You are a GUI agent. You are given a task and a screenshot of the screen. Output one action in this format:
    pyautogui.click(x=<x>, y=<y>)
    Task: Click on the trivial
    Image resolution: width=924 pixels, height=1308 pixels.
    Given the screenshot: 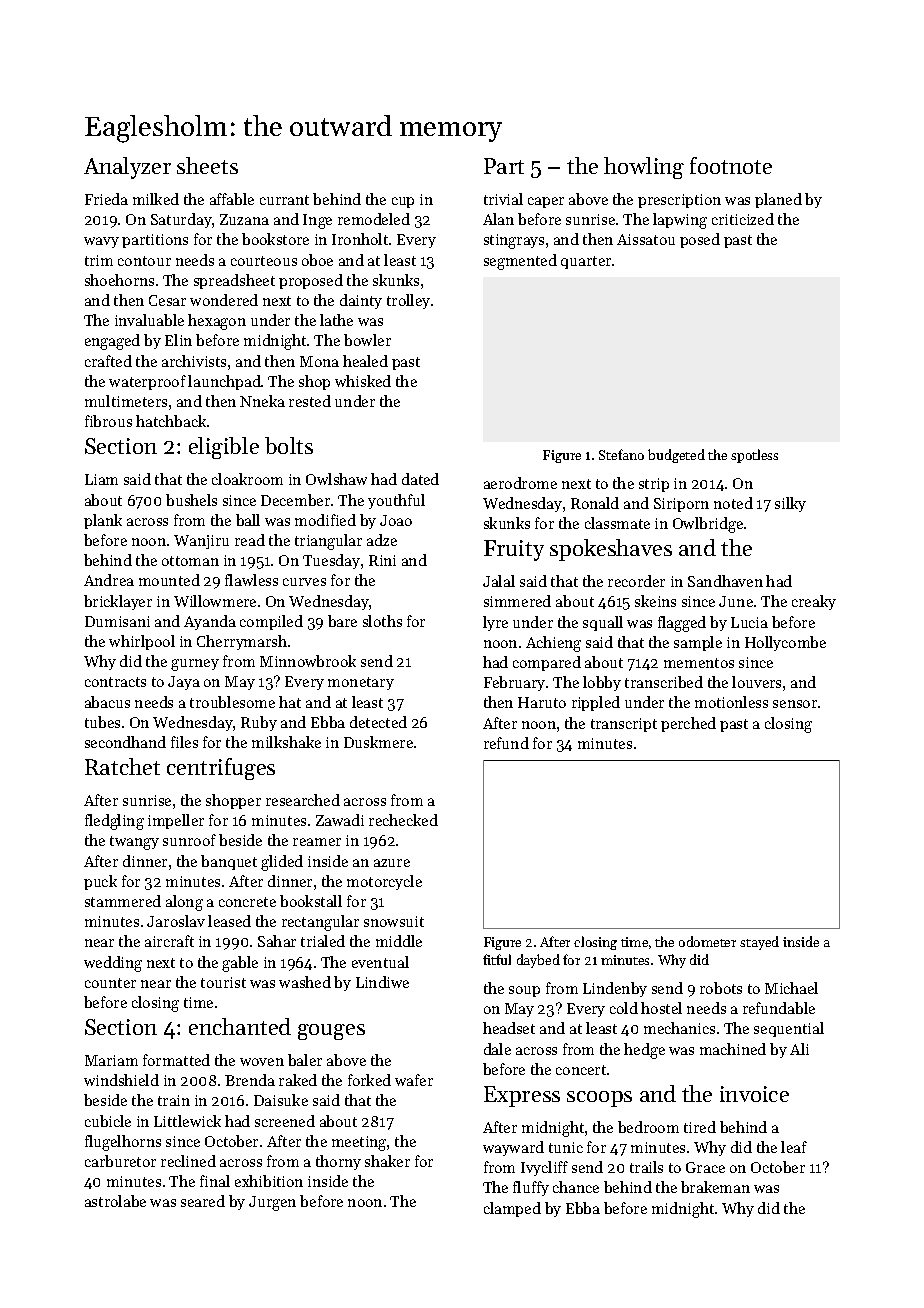 What is the action you would take?
    pyautogui.click(x=503, y=199)
